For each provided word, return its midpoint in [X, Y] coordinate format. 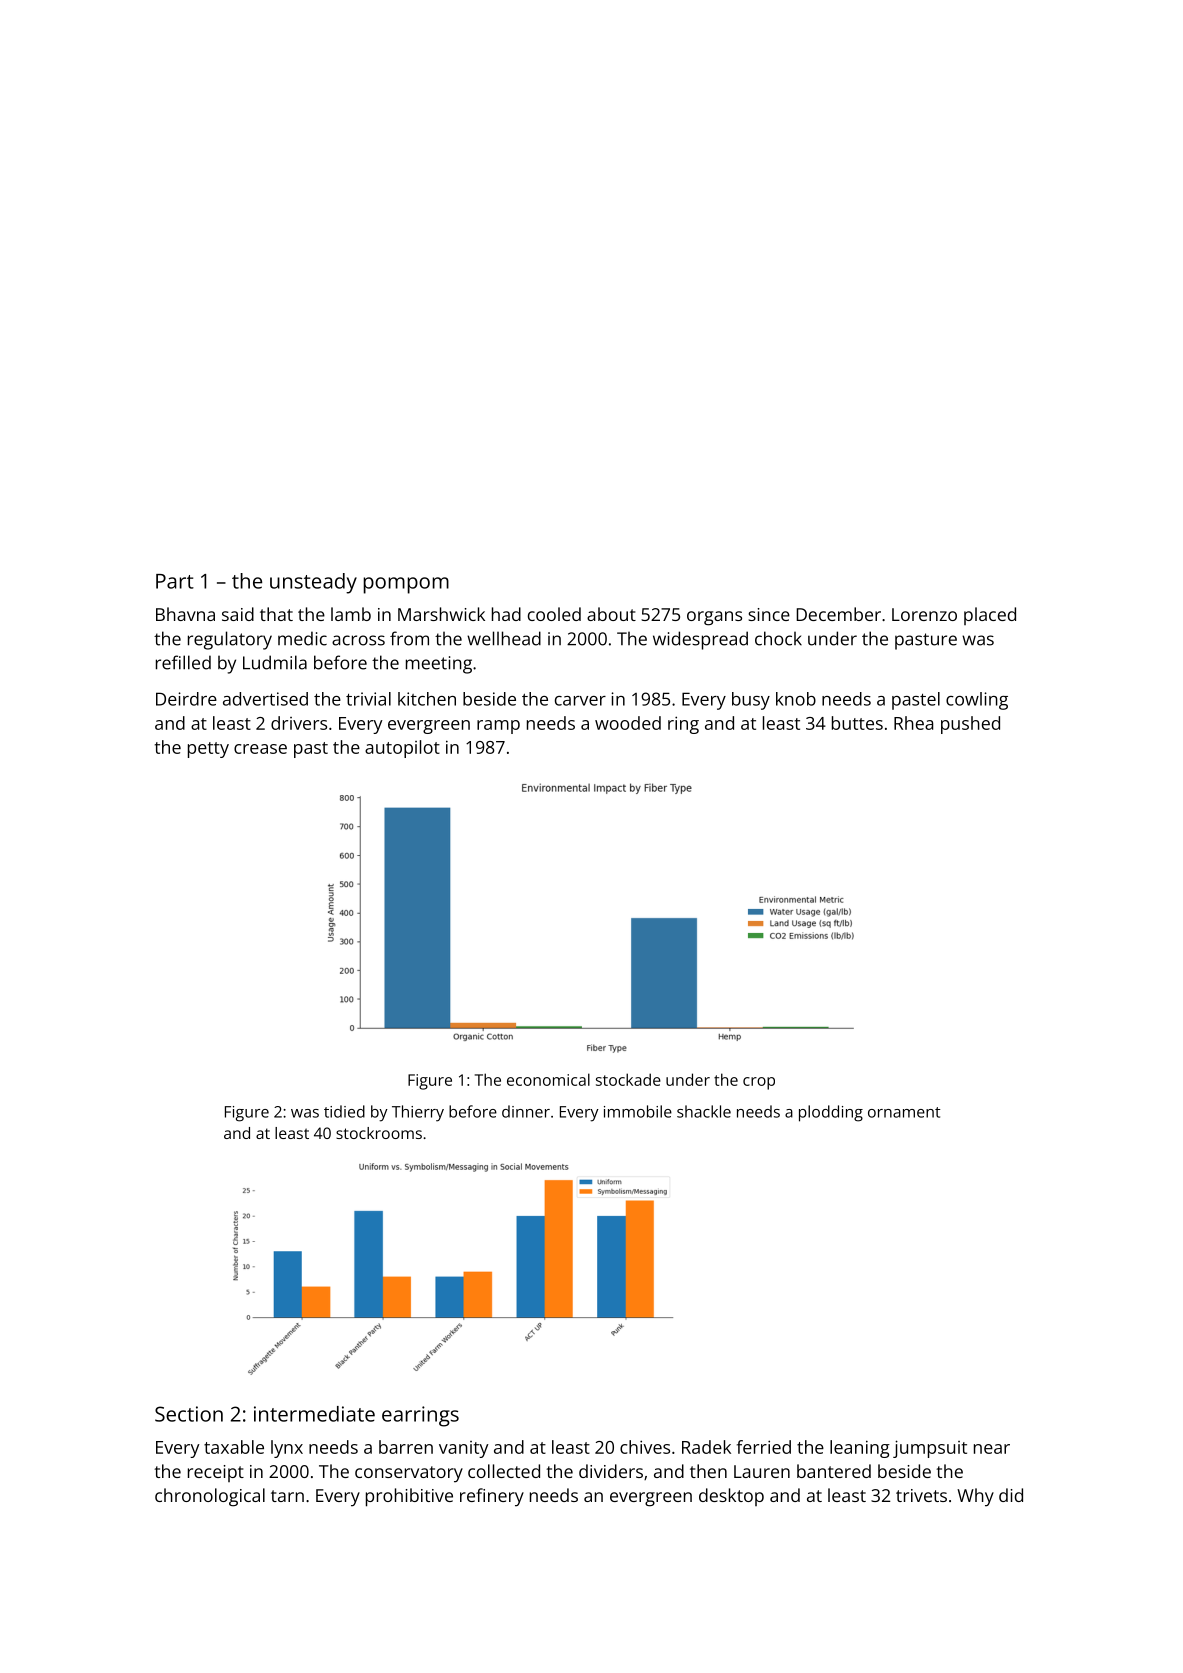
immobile [638, 1111]
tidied [344, 1111]
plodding [831, 1113]
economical [548, 1079]
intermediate [314, 1414]
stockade [628, 1079]
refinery [492, 1497]
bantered [834, 1471]
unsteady [313, 583]
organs [714, 618]
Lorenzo [924, 614]
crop [759, 1083]
